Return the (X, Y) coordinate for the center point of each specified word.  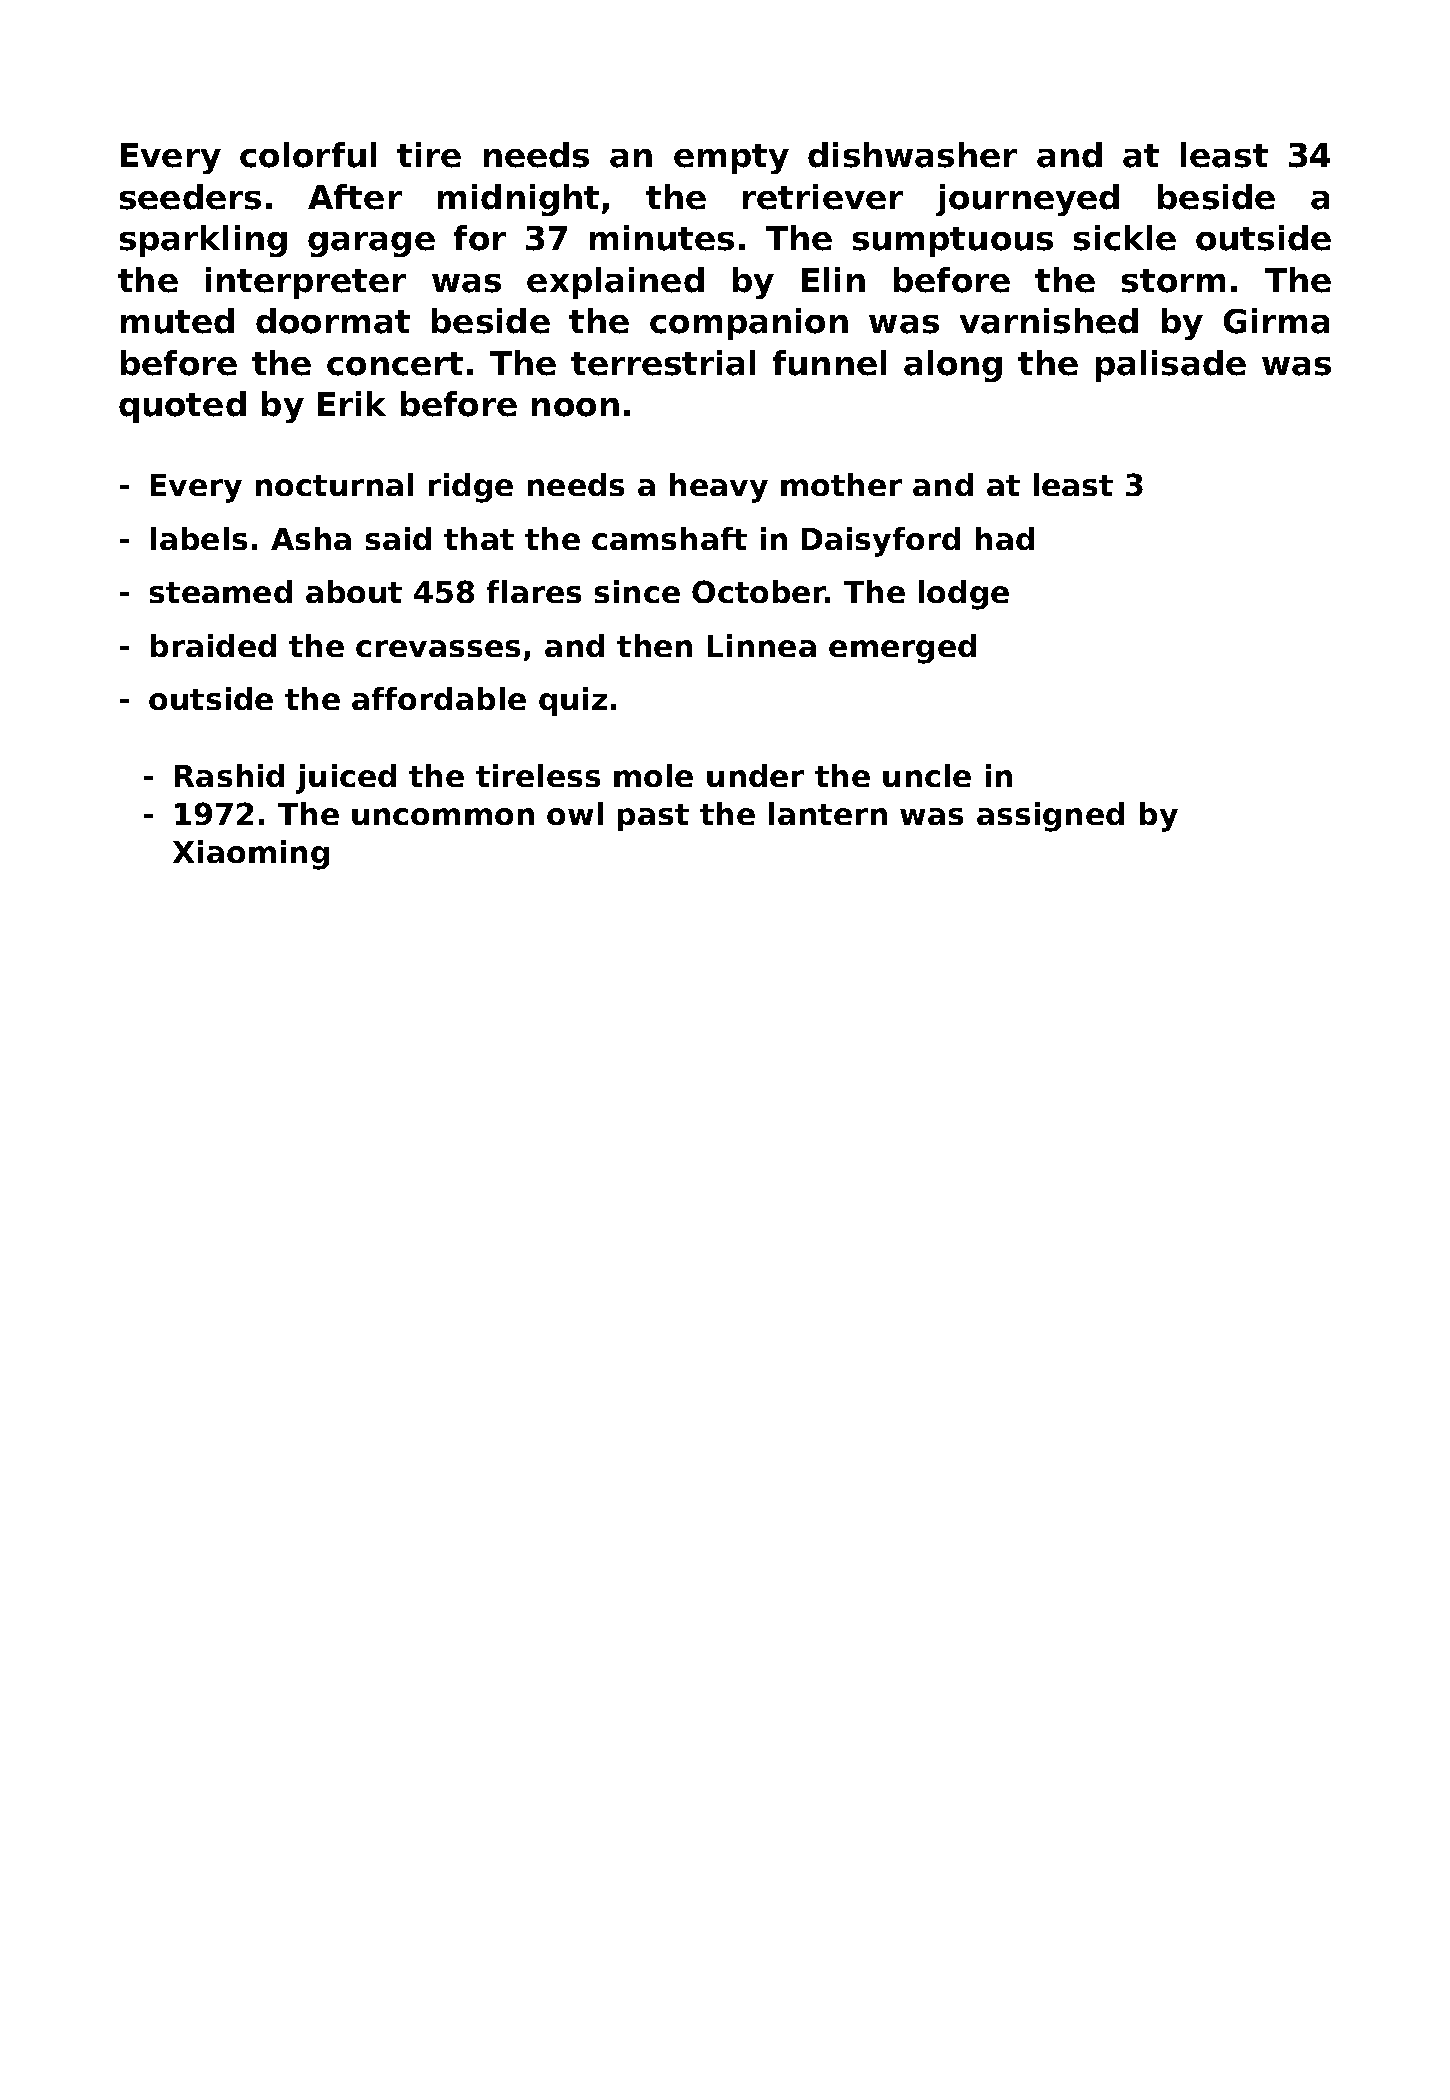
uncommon (443, 816)
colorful (308, 155)
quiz (573, 701)
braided (213, 645)
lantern (828, 813)
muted (177, 321)
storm (1173, 281)
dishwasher (912, 155)
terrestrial (663, 363)
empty (731, 159)
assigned (1050, 817)
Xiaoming (251, 855)
